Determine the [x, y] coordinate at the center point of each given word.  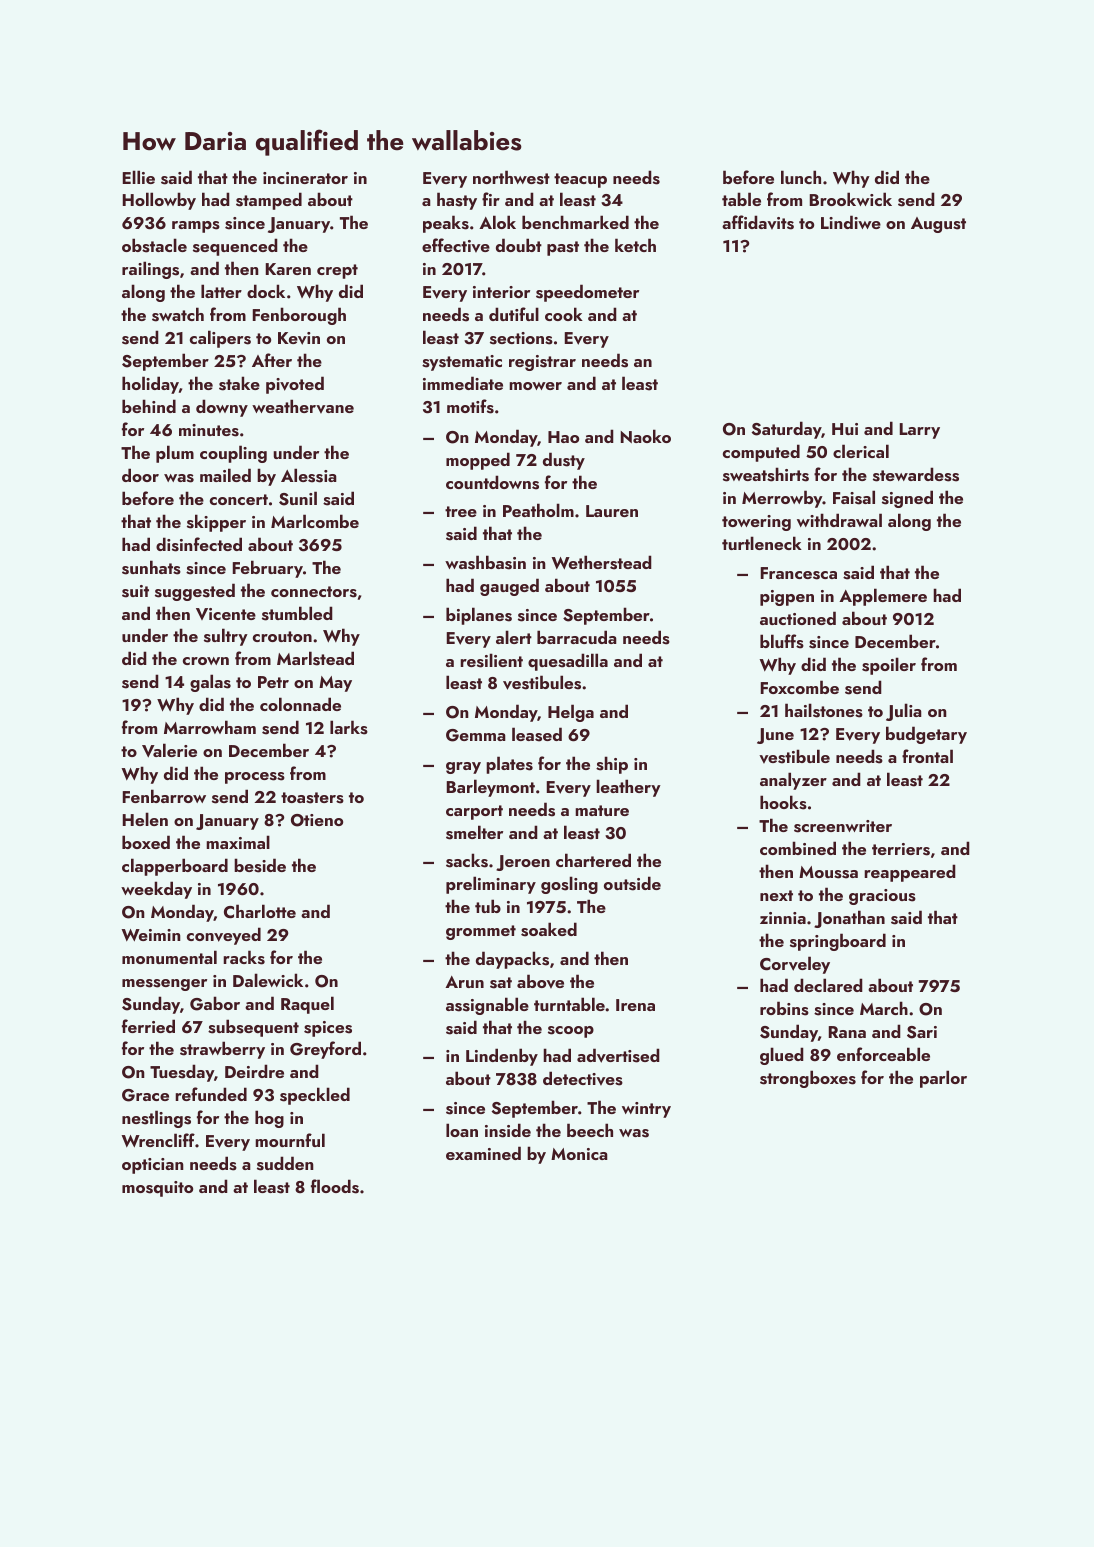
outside [632, 883]
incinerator [305, 178]
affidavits [758, 222]
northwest [511, 177]
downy [222, 408]
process [255, 778]
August [938, 225]
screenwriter [843, 826]
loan [462, 1130]
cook [564, 314]
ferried [148, 1026]
